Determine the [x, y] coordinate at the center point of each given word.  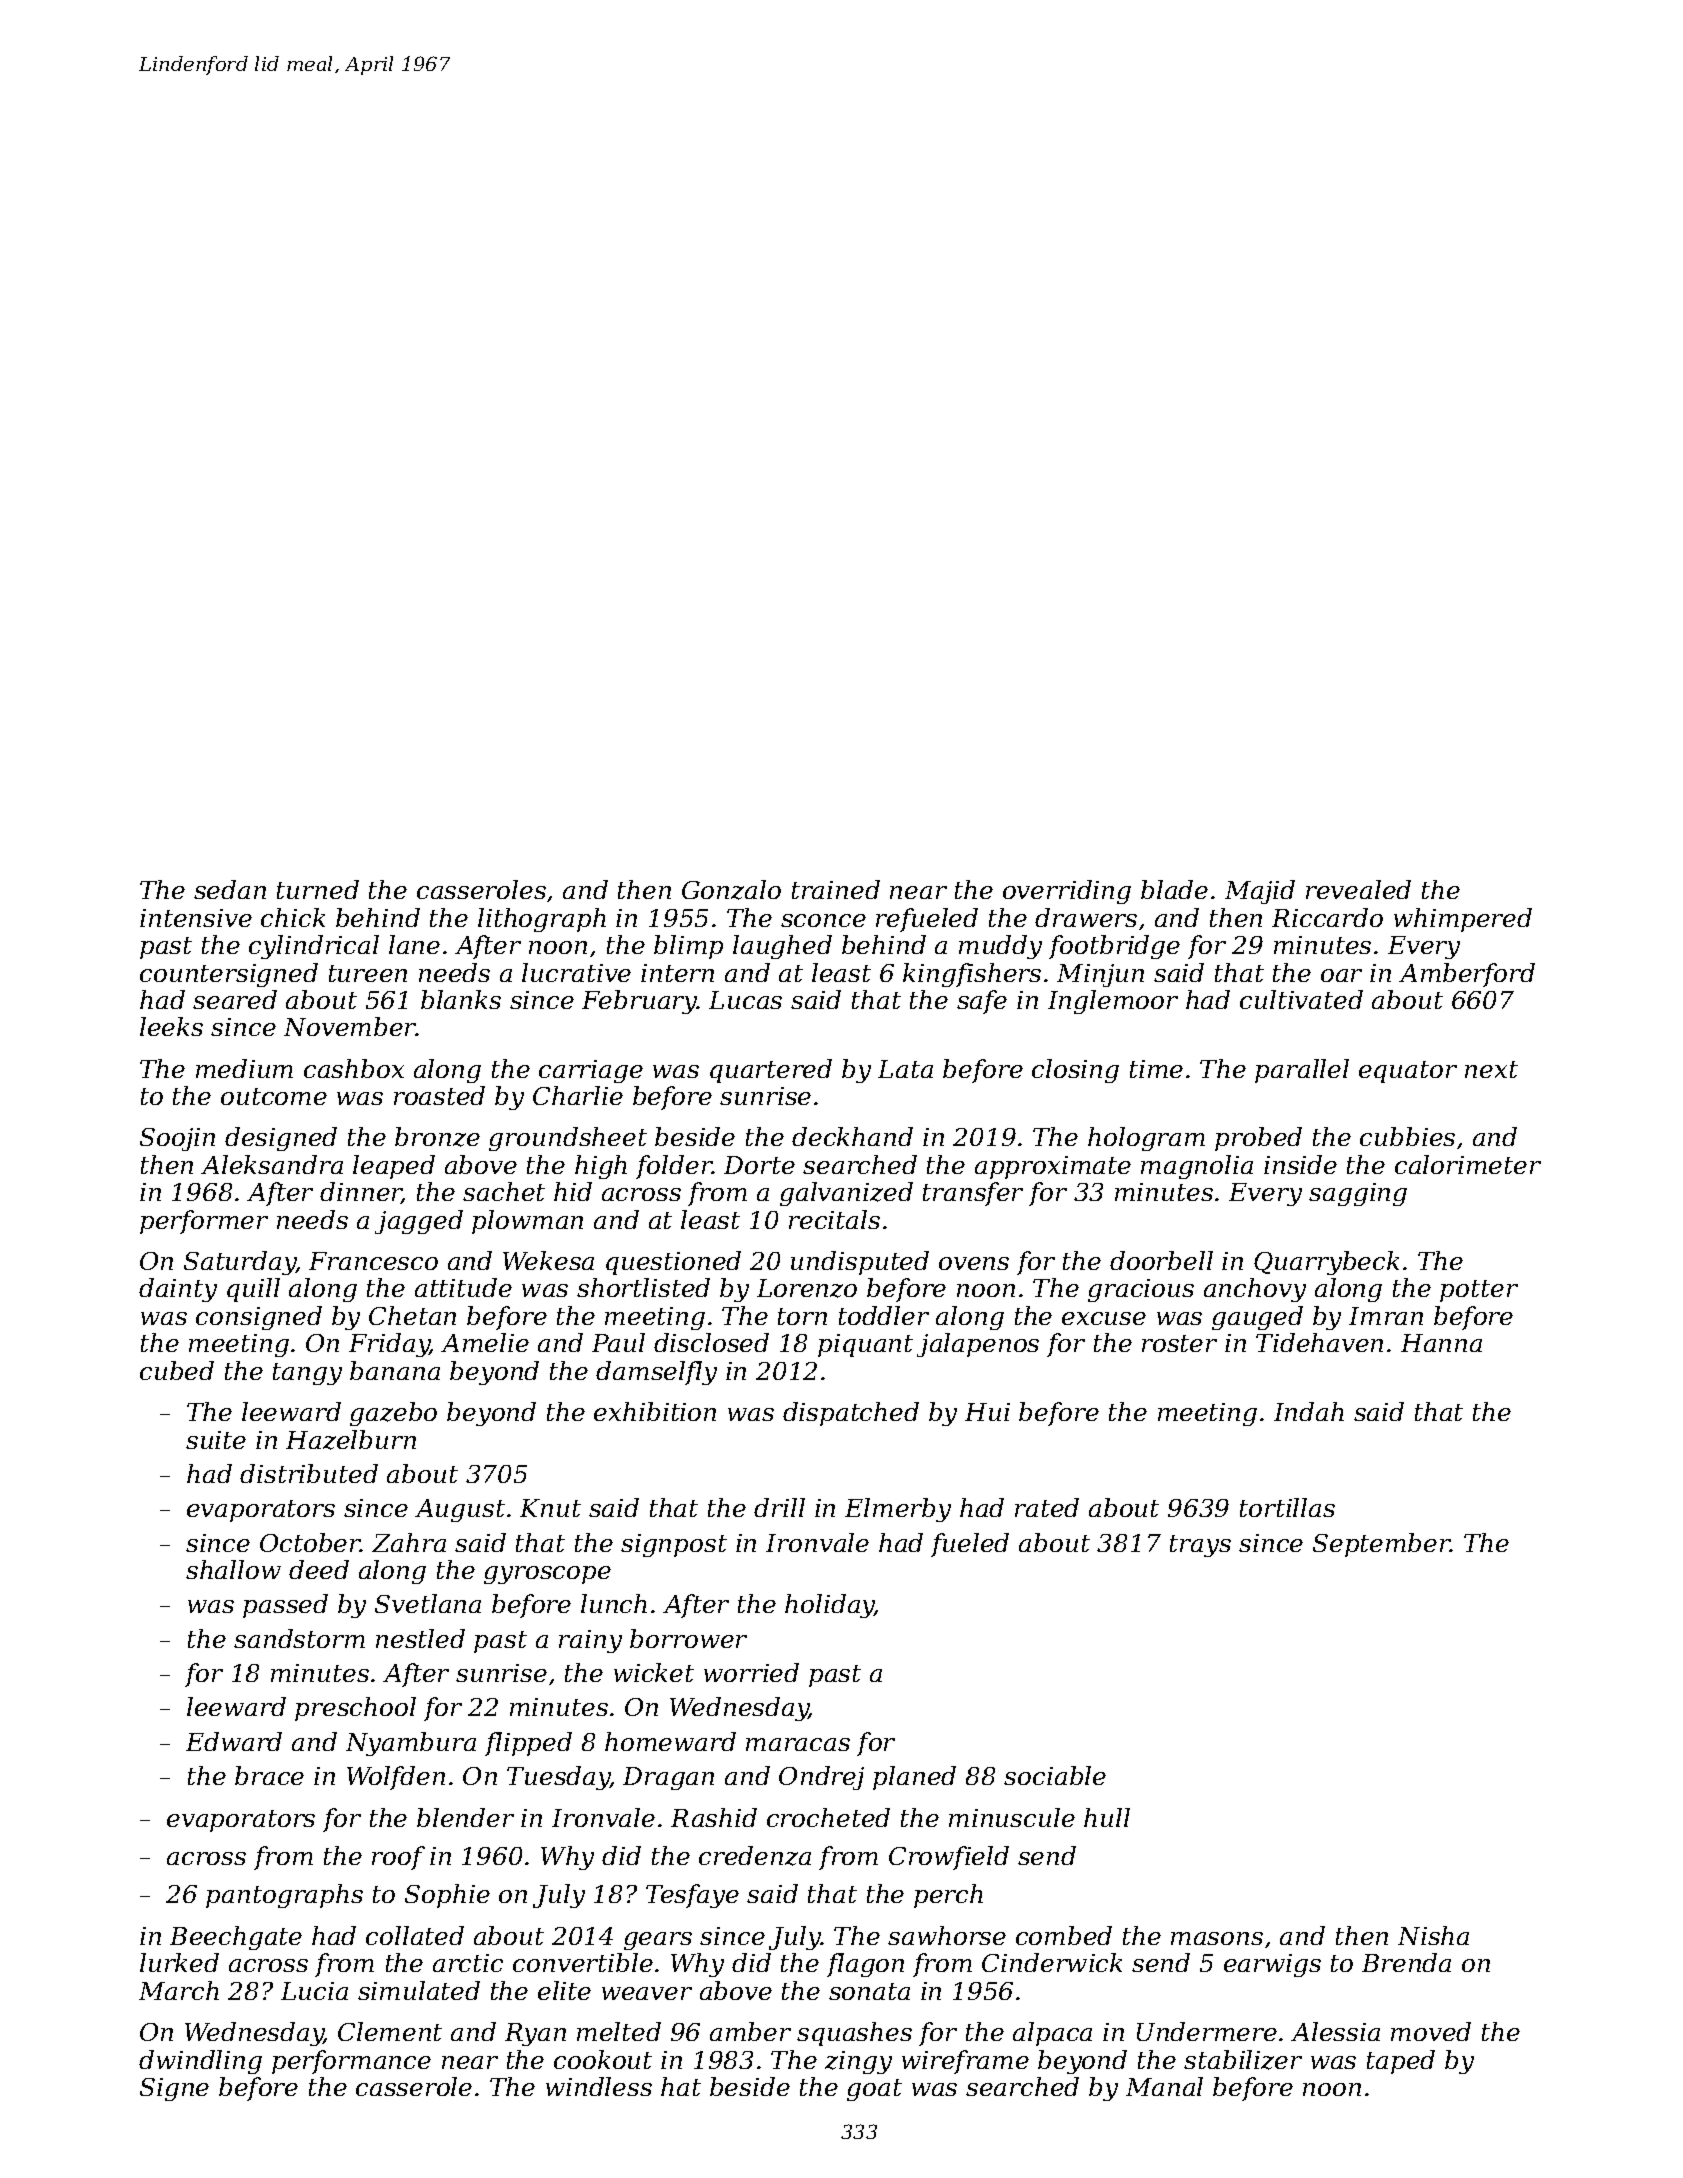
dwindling [200, 2062]
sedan [230, 889]
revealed [1358, 889]
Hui [987, 1412]
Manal [1164, 2086]
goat [874, 2090]
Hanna [1441, 1343]
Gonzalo [731, 890]
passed [285, 1606]
